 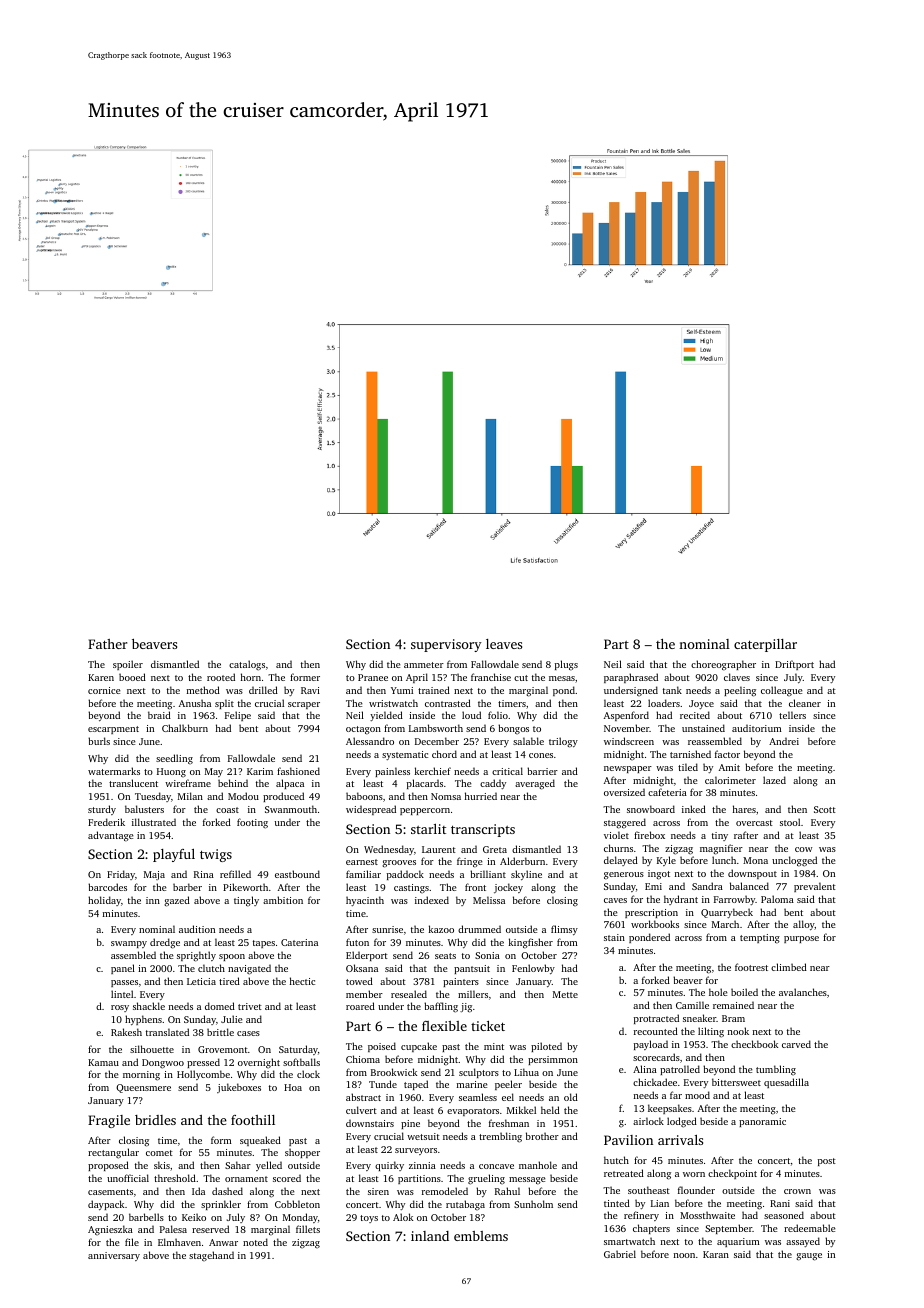 What do you see at coordinates (760, 939) in the screenshot?
I see `tempting` at bounding box center [760, 939].
